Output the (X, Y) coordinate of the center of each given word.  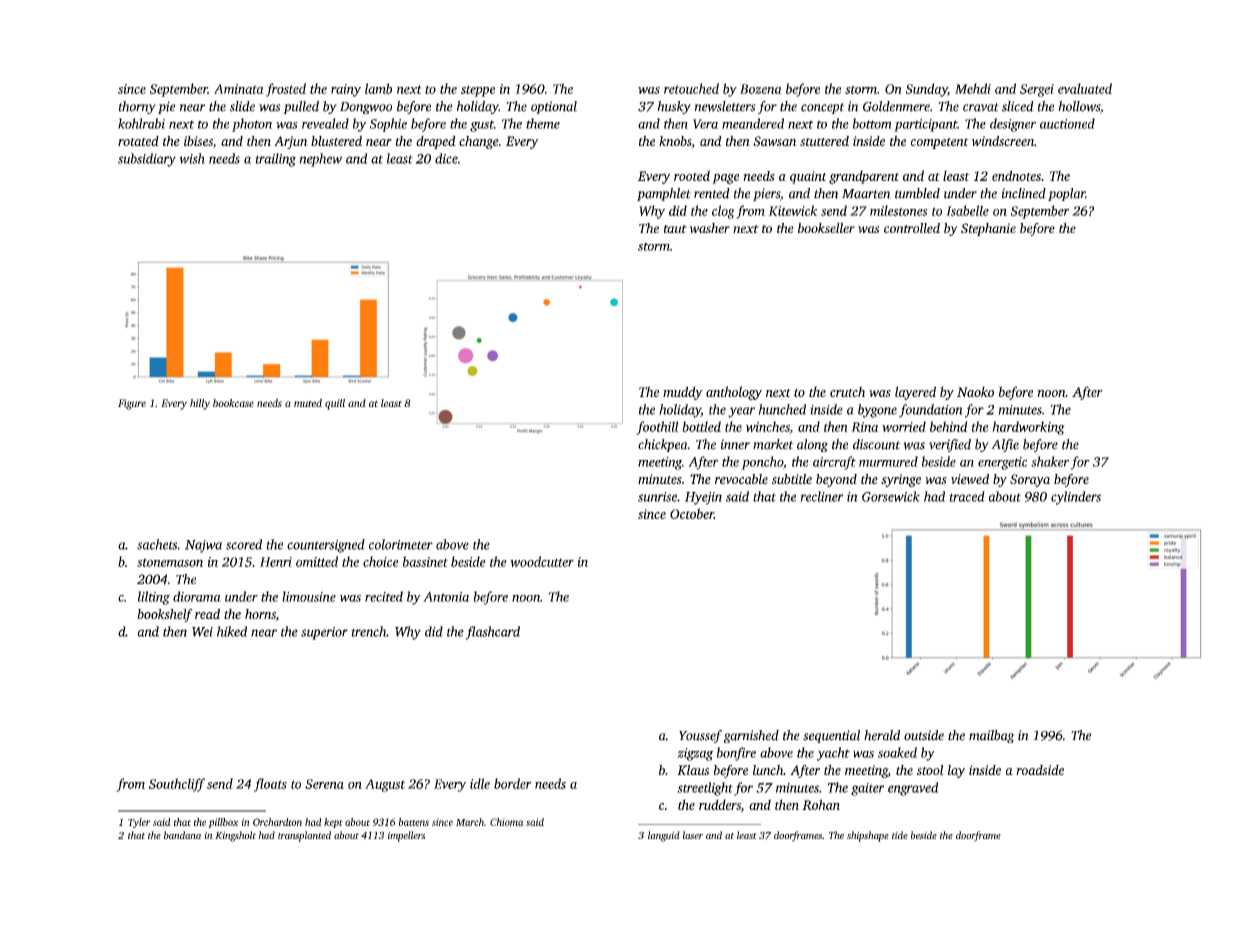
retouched (691, 88)
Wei (202, 632)
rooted (692, 175)
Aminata (239, 89)
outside (924, 735)
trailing (275, 160)
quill (335, 404)
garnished (751, 736)
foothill (657, 428)
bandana (182, 835)
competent (940, 143)
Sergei (1037, 90)
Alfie (1005, 445)
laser (693, 835)
